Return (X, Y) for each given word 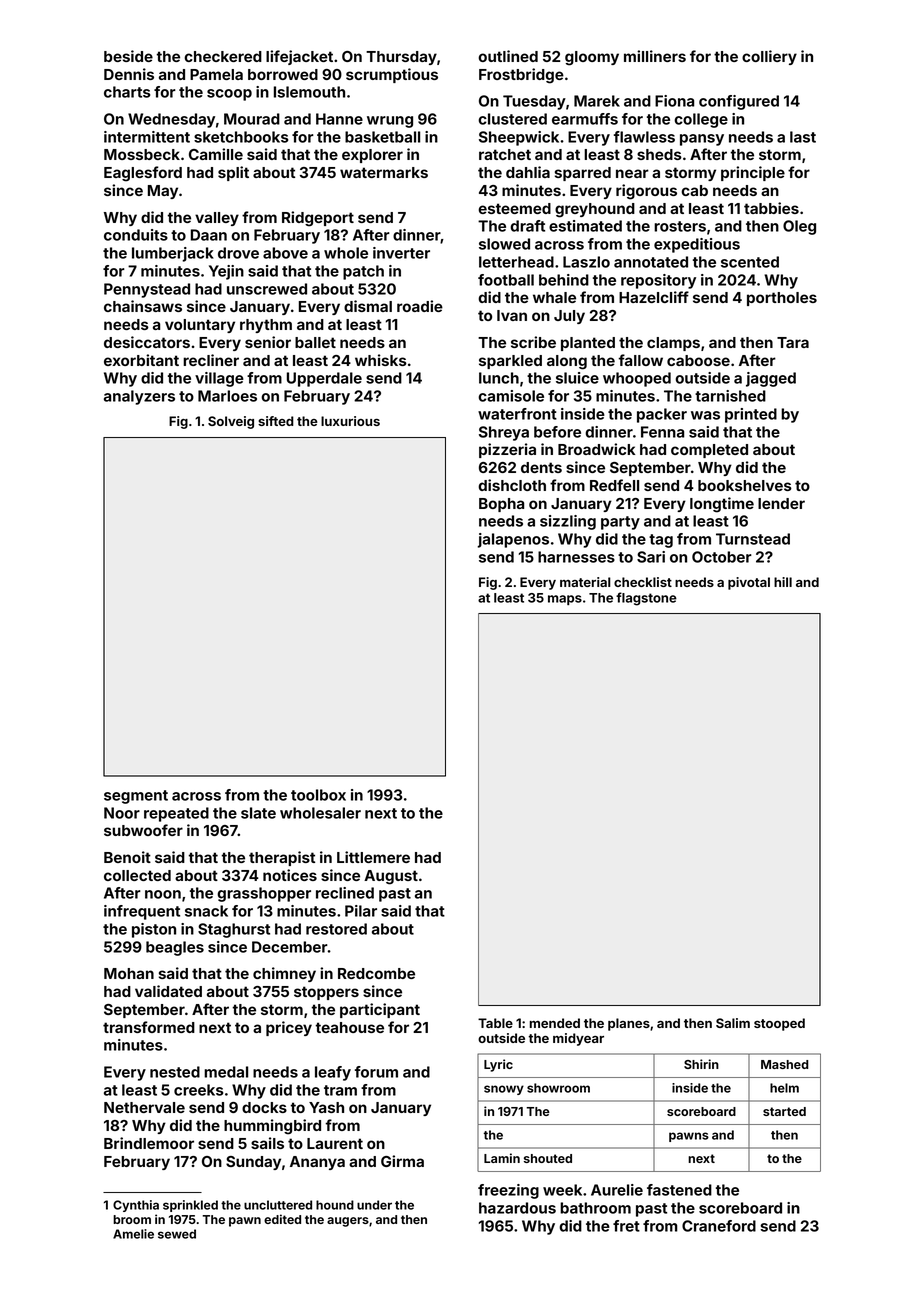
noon (163, 894)
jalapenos (513, 540)
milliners (655, 56)
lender (781, 503)
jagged (771, 379)
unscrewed (267, 289)
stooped (779, 1024)
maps (565, 600)
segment (136, 797)
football (506, 280)
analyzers (139, 397)
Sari (651, 557)
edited (282, 1219)
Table (495, 1023)
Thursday (401, 58)
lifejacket (299, 57)
